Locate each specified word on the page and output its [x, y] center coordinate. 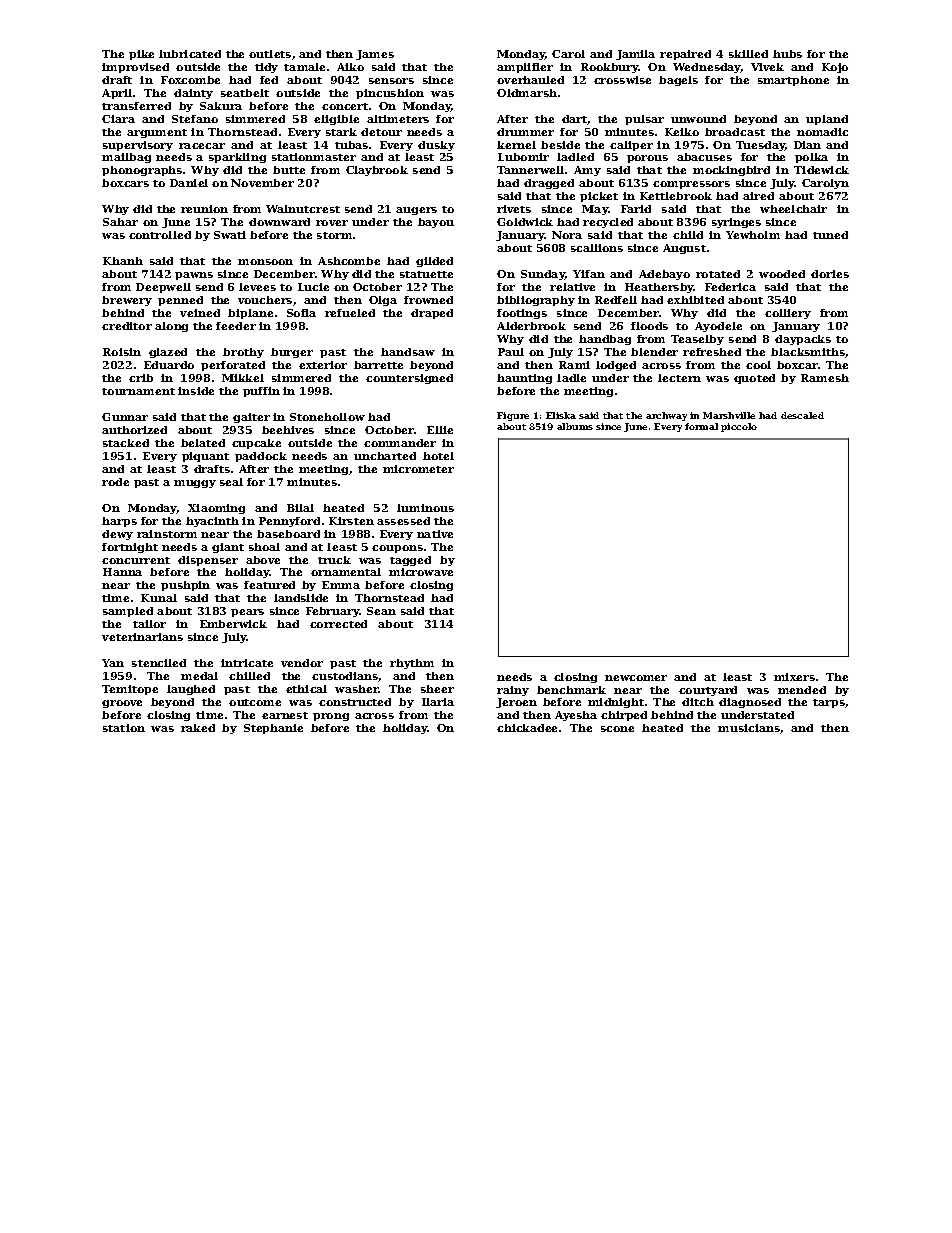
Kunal [159, 598]
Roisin [122, 352]
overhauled [530, 80]
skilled [748, 54]
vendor [302, 663]
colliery [788, 314]
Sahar [120, 222]
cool [758, 365]
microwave [421, 572]
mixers [794, 677]
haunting [524, 379]
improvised [135, 68]
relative [572, 287]
